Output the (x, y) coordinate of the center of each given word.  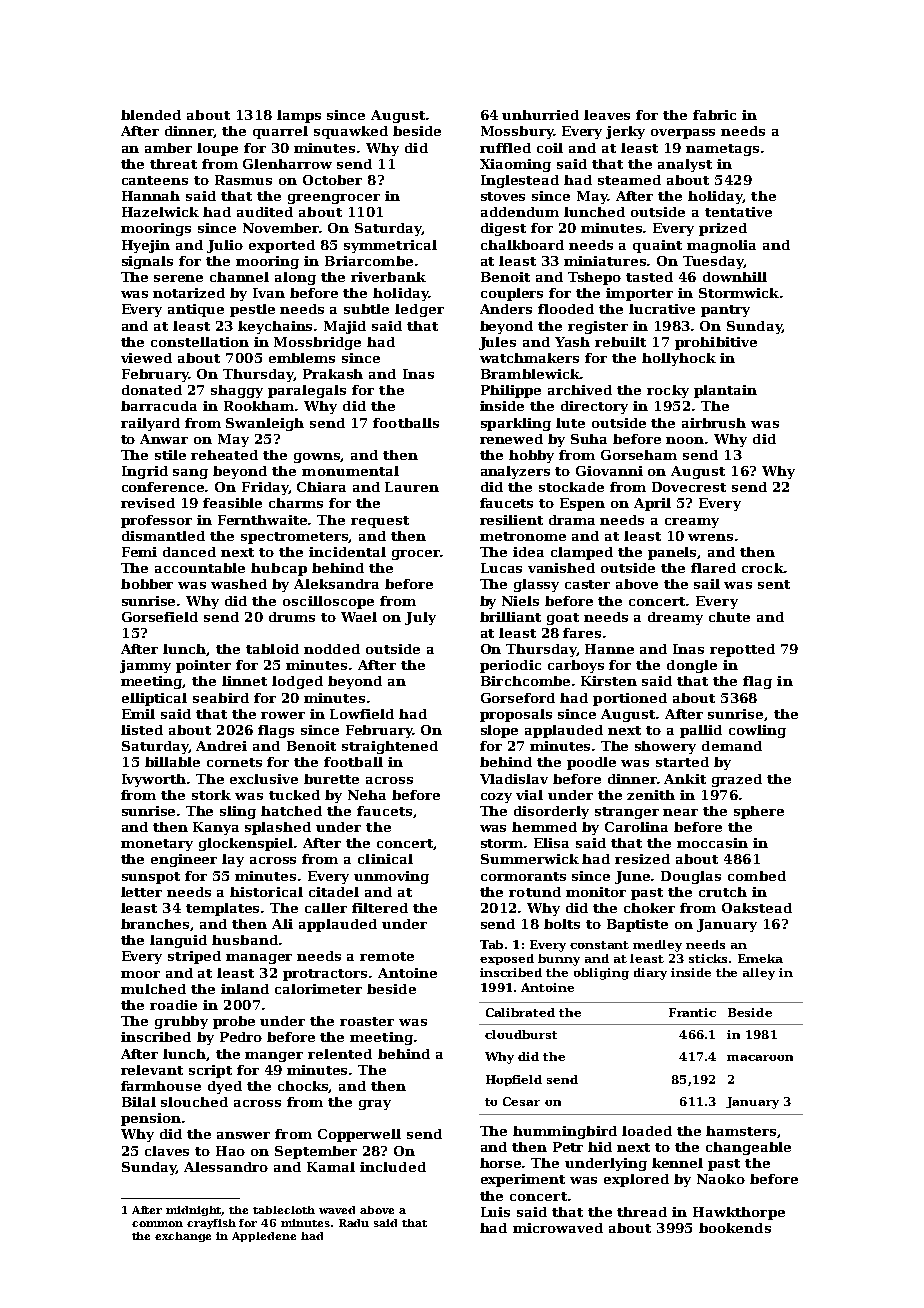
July (420, 618)
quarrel (280, 132)
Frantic (692, 1012)
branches (156, 925)
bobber (147, 584)
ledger (419, 310)
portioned (630, 699)
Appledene (264, 1237)
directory (594, 407)
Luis (495, 1212)
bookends (735, 1228)
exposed (507, 959)
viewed (146, 358)
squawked (351, 132)
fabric (714, 115)
